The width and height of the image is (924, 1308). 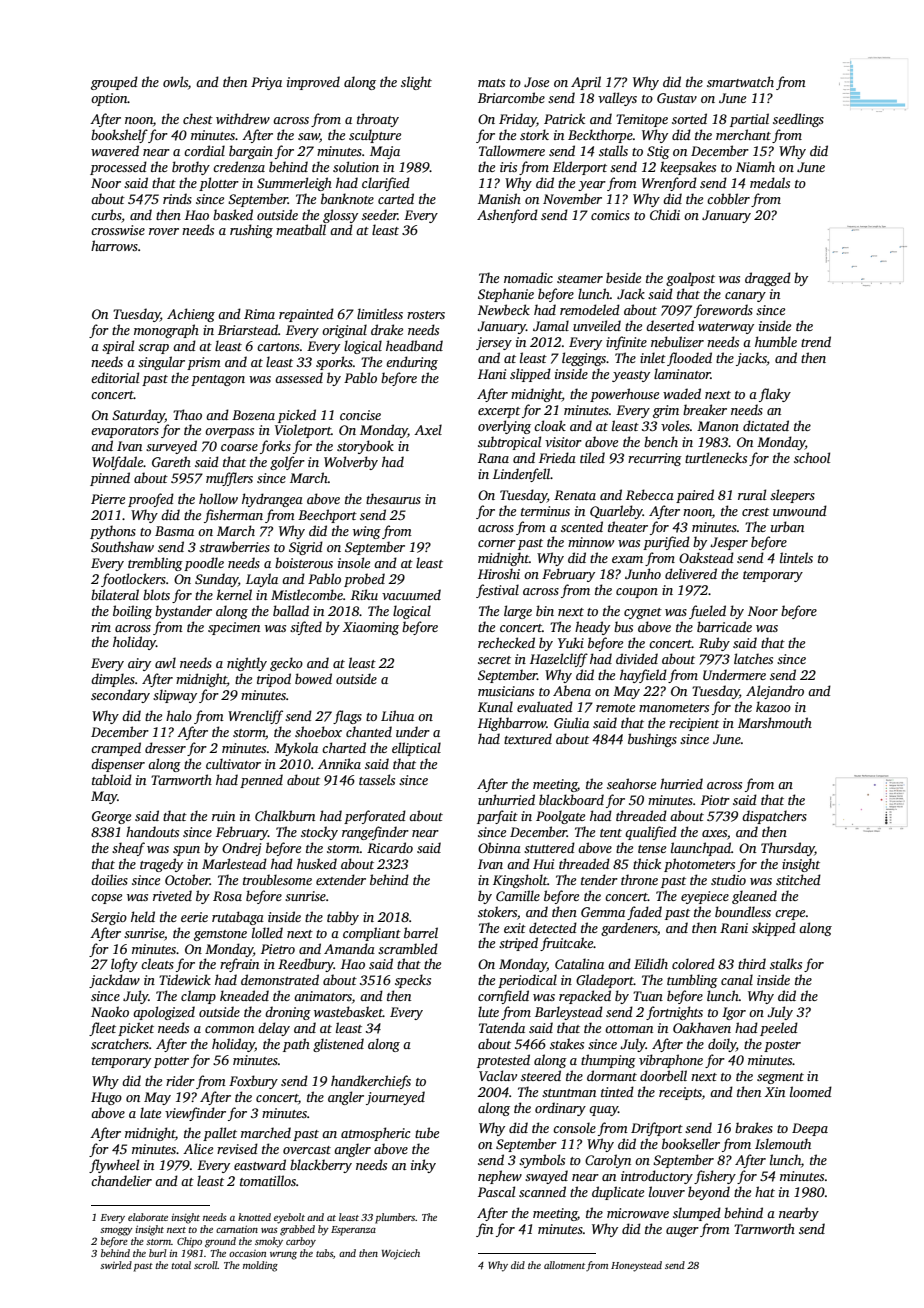 I want to click on Honeystead, so click(x=636, y=1266).
